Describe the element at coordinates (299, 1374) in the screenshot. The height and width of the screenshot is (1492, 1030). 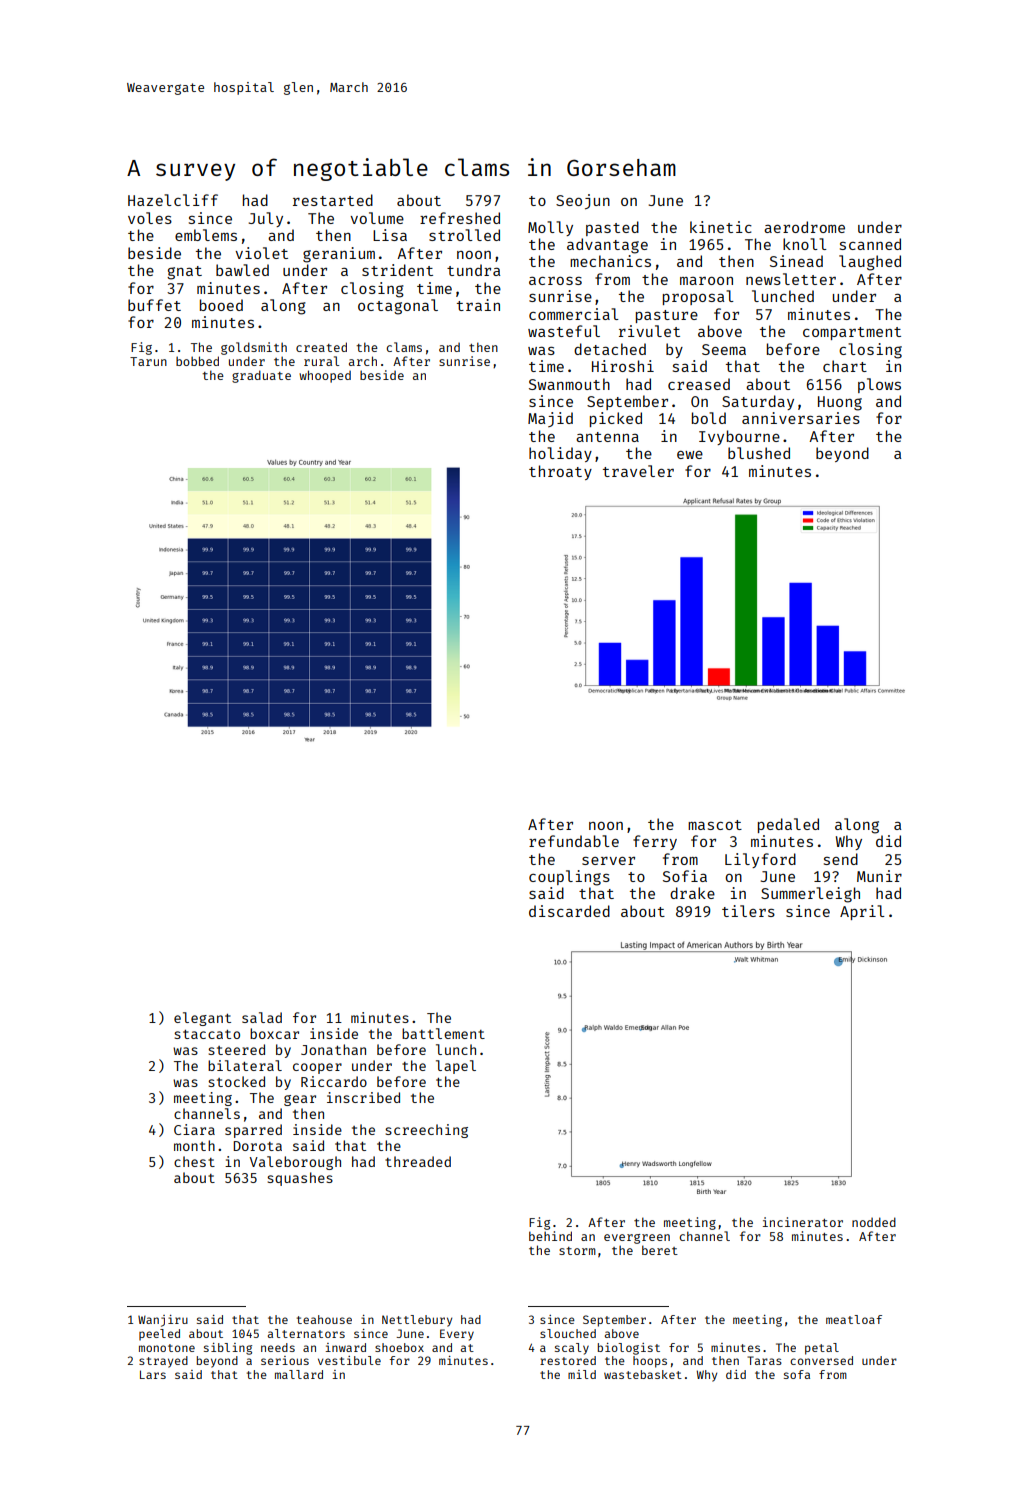
I see `mallard` at that location.
